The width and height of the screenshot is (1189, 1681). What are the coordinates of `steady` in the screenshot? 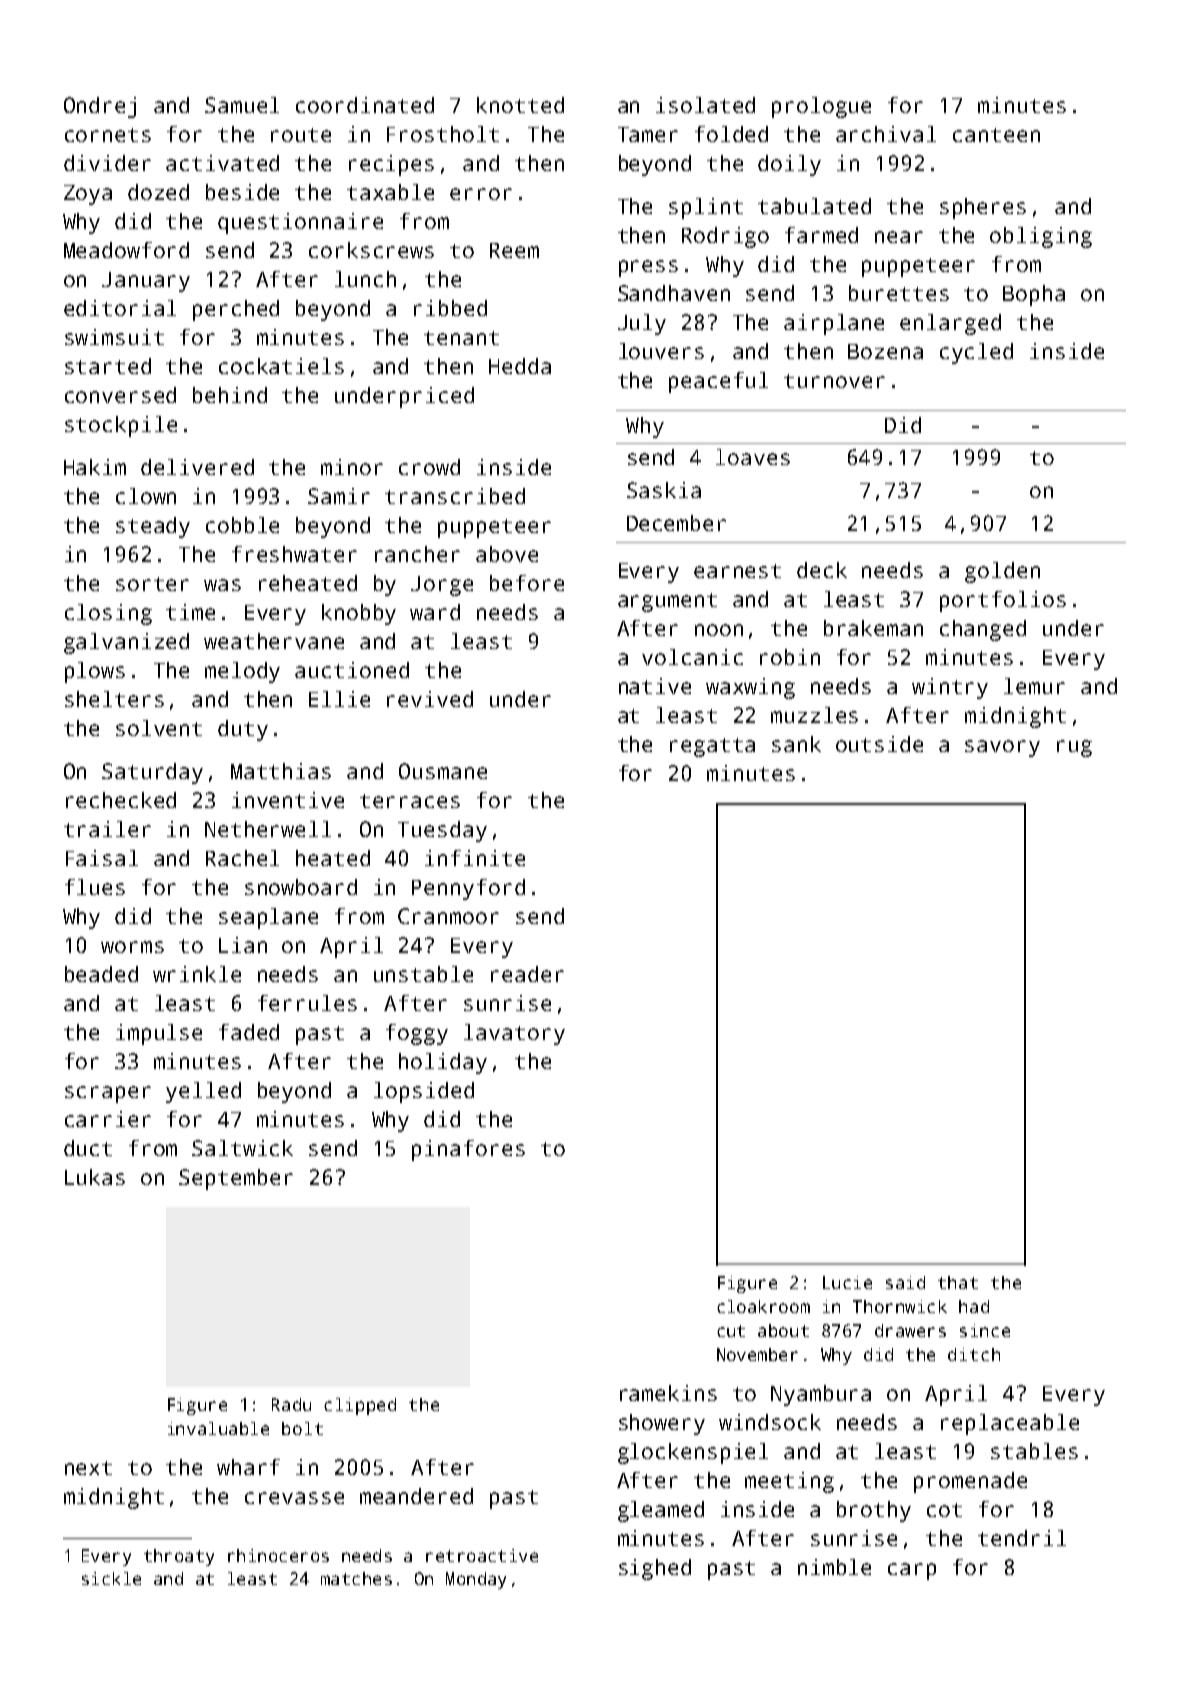 It's located at (153, 527).
